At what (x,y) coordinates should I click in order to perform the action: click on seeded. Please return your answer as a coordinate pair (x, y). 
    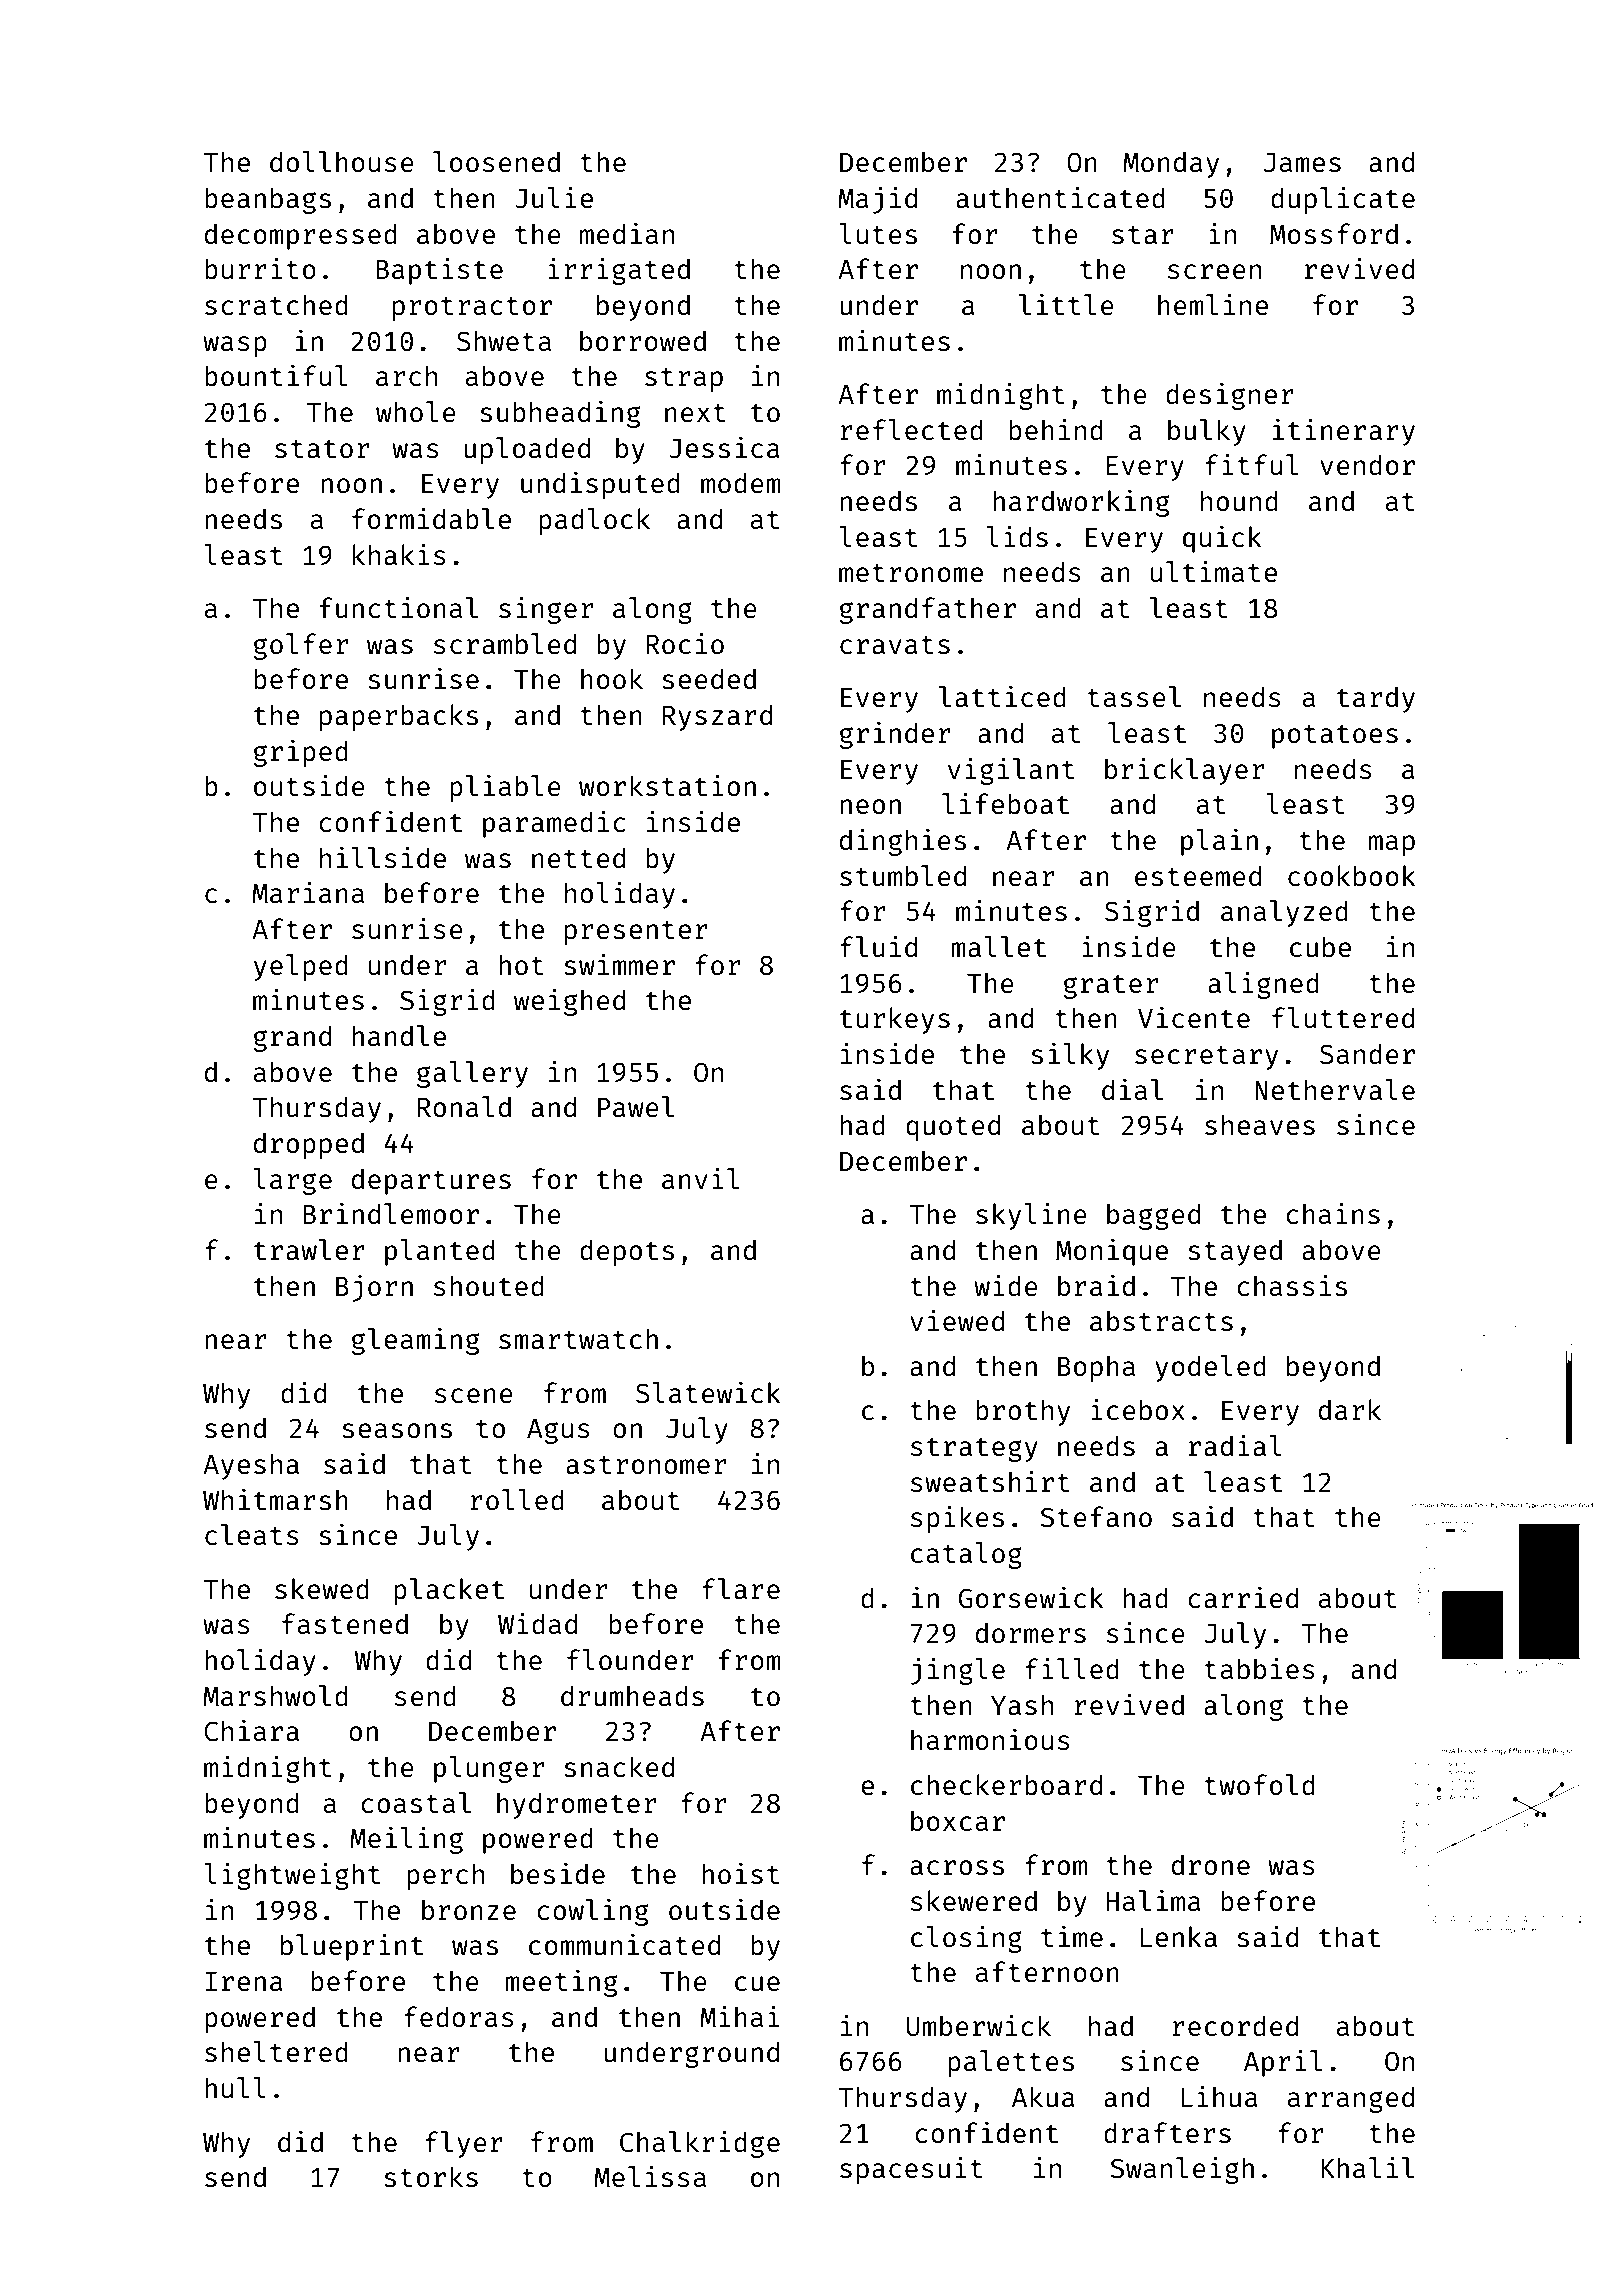
    Looking at the image, I should click on (709, 678).
